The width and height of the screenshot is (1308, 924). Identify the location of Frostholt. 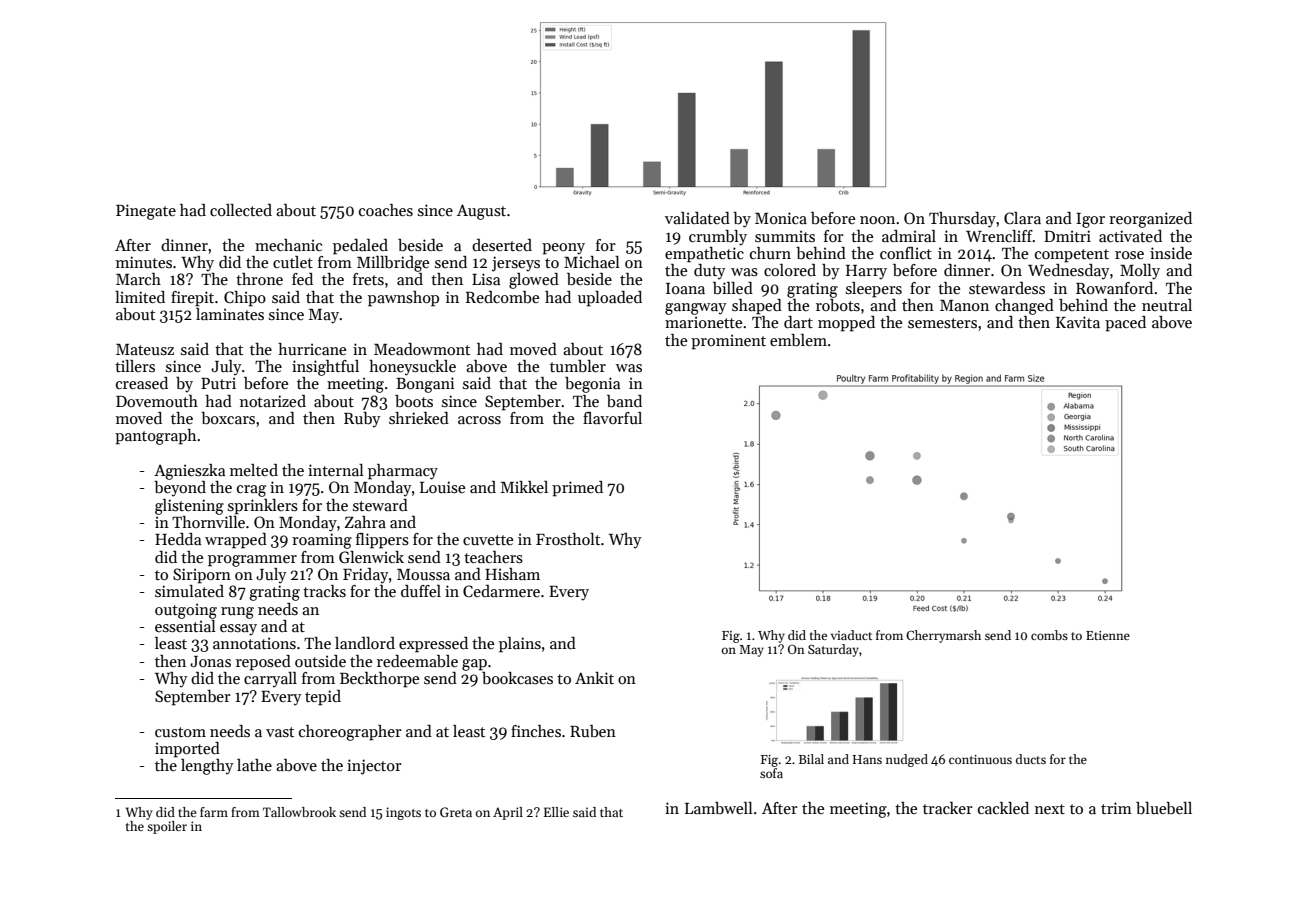
(568, 539).
